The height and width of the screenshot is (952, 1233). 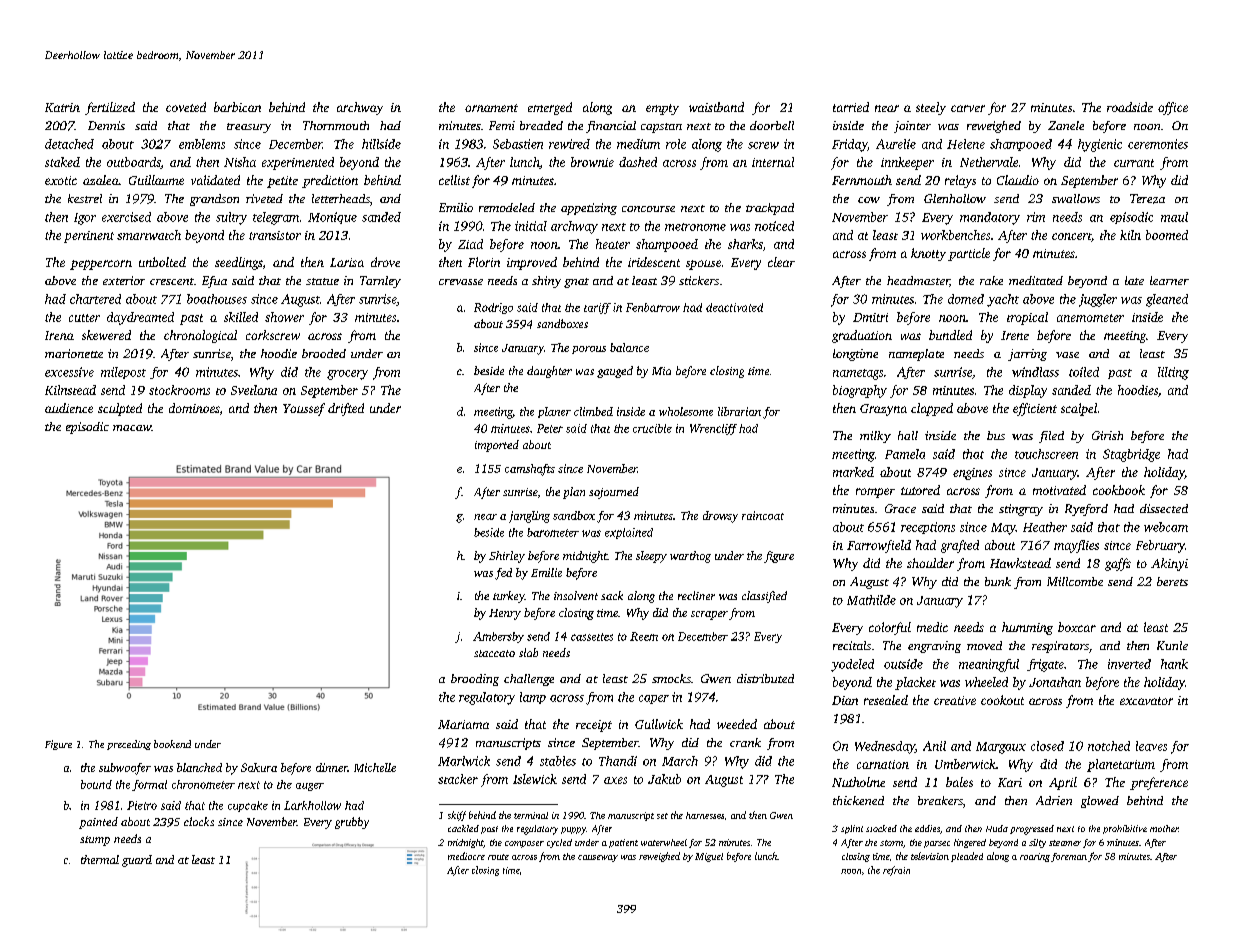 I want to click on medic, so click(x=932, y=627).
